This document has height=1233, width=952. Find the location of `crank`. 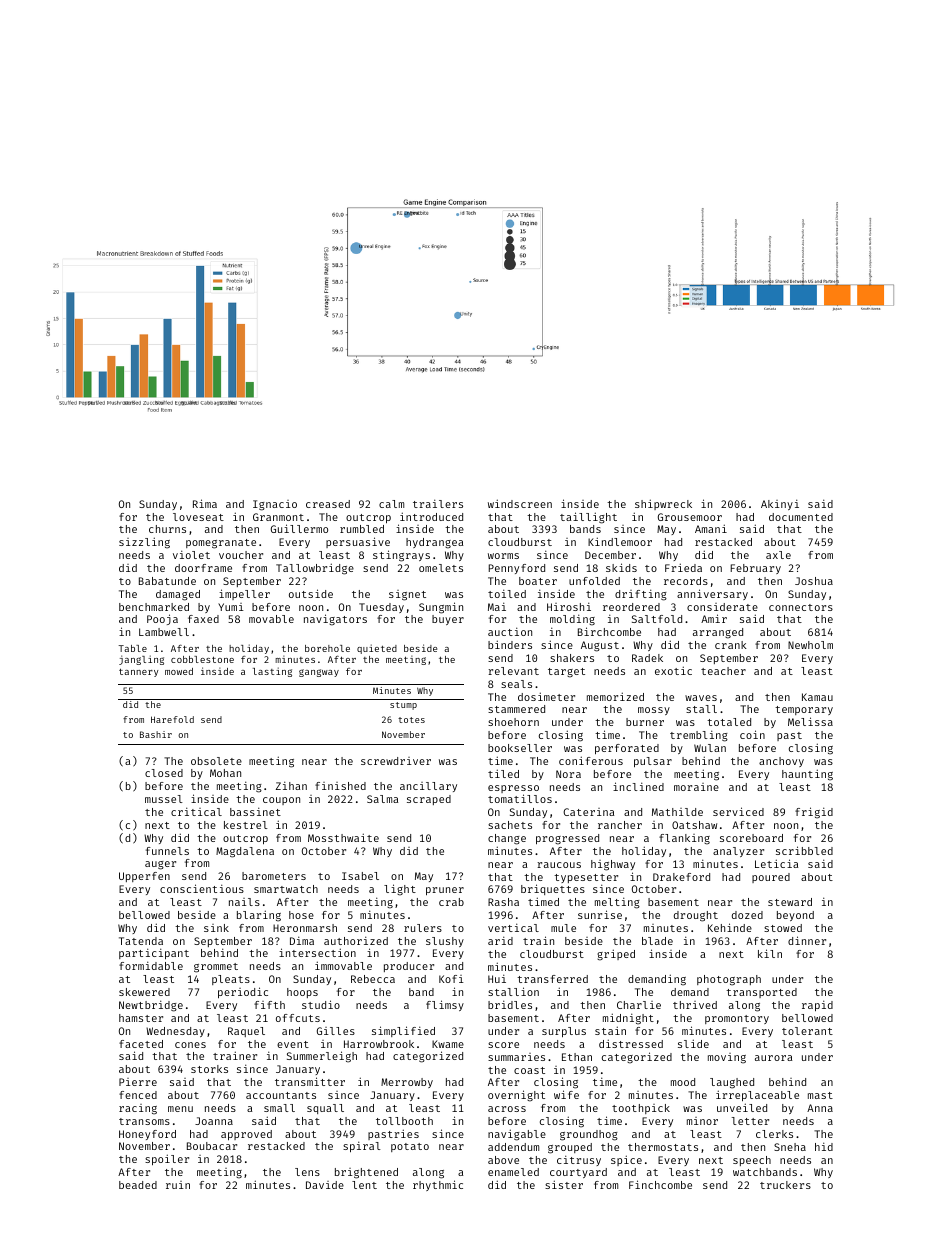

crank is located at coordinates (731, 645).
